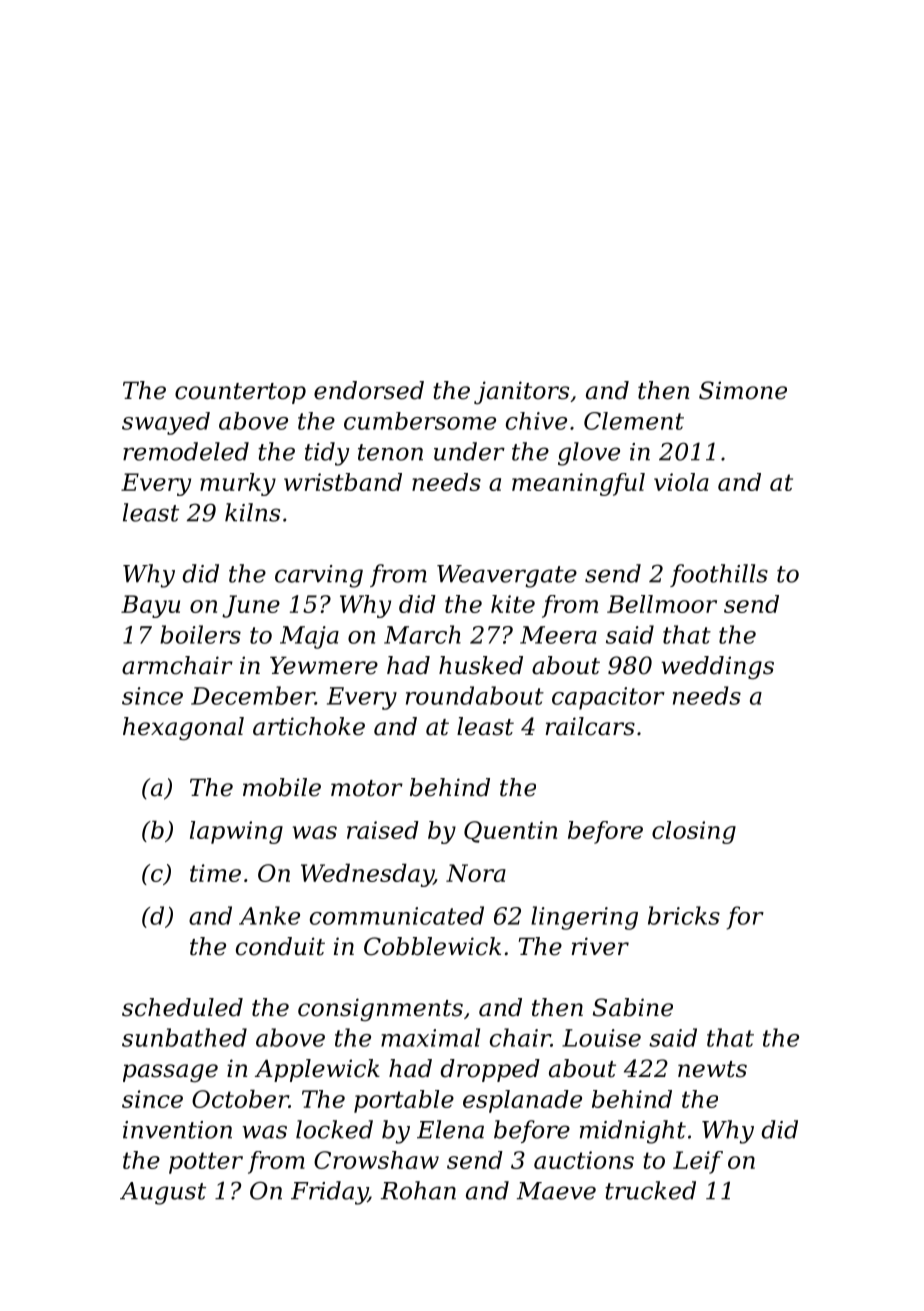 This screenshot has width=924, height=1311. I want to click on countertop, so click(240, 393).
